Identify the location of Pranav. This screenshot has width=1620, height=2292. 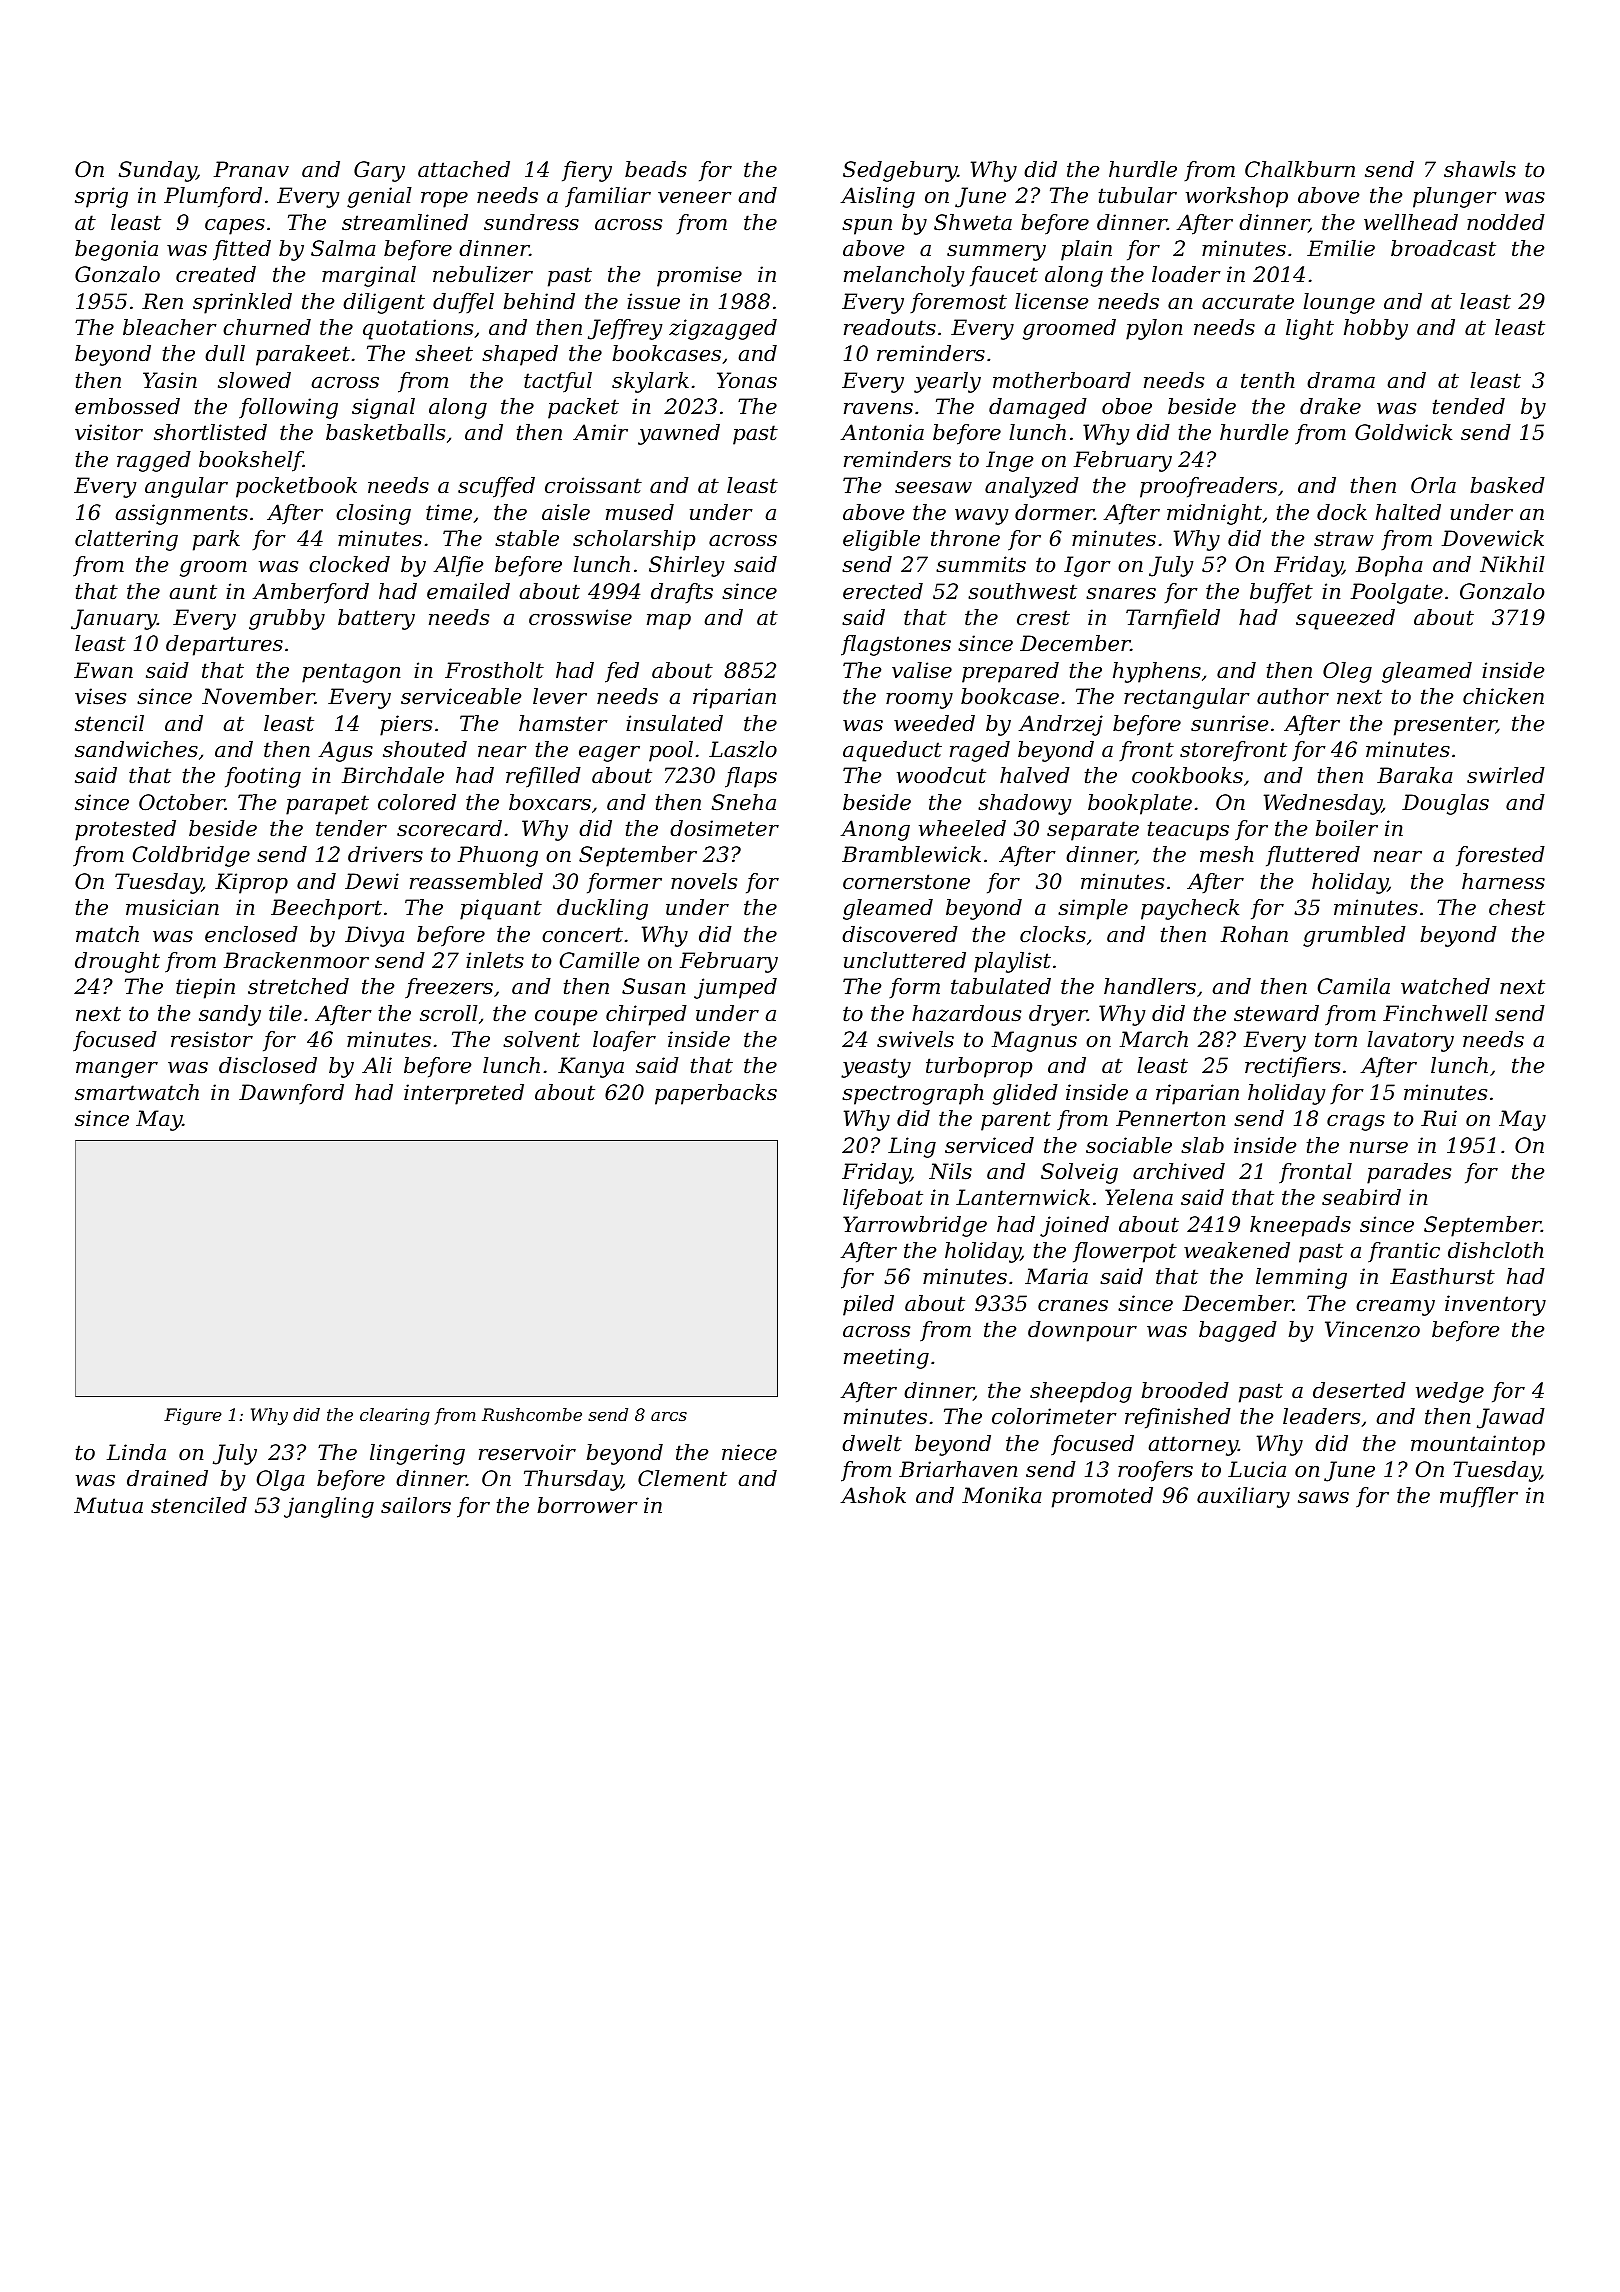
(251, 169).
